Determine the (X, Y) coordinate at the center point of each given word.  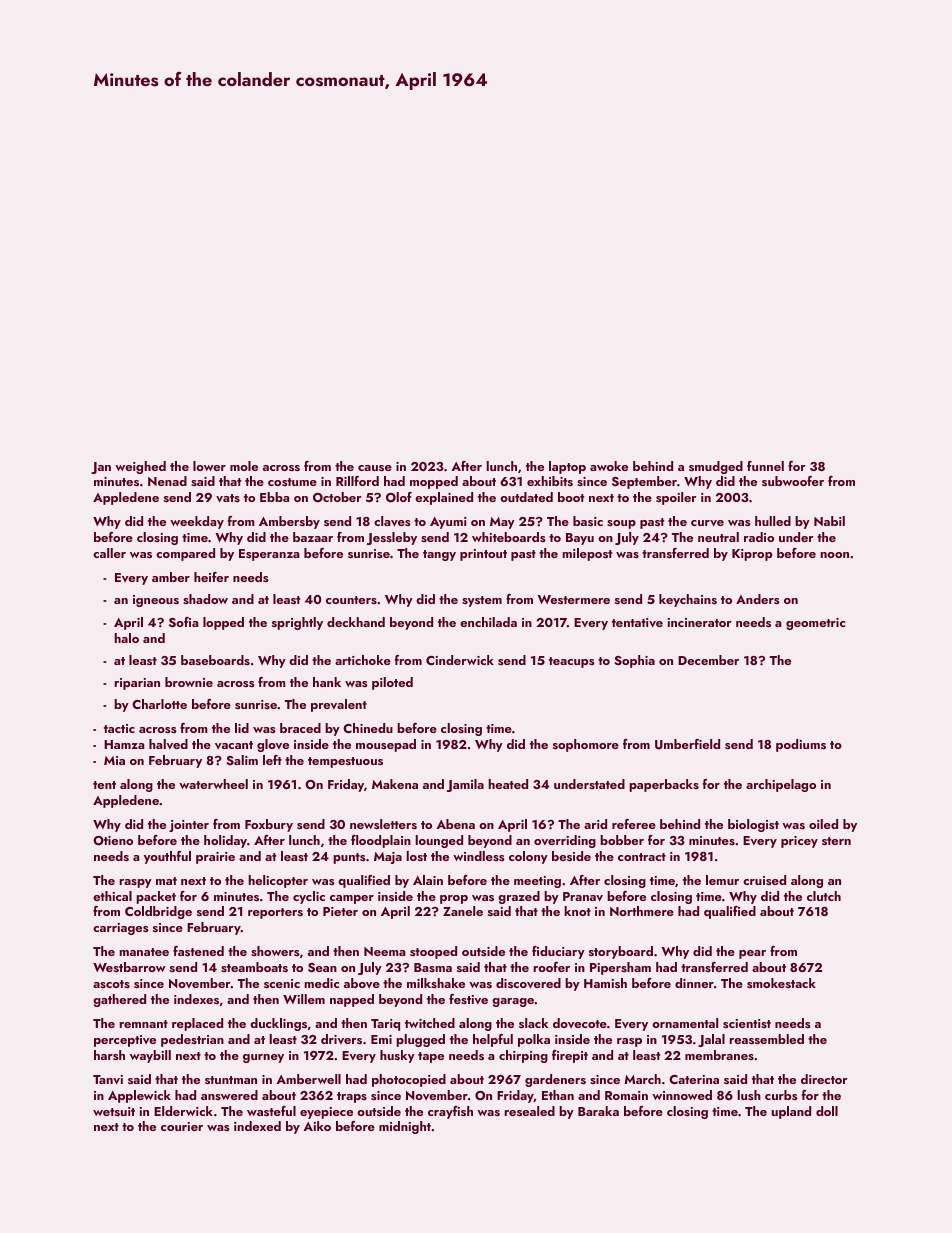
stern (836, 841)
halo (126, 638)
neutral (718, 537)
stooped (433, 952)
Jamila (465, 785)
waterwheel (213, 784)
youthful (167, 857)
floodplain (381, 841)
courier (182, 1126)
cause (375, 468)
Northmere (642, 911)
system (482, 601)
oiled (823, 824)
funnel (765, 466)
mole (244, 466)
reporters (275, 913)
